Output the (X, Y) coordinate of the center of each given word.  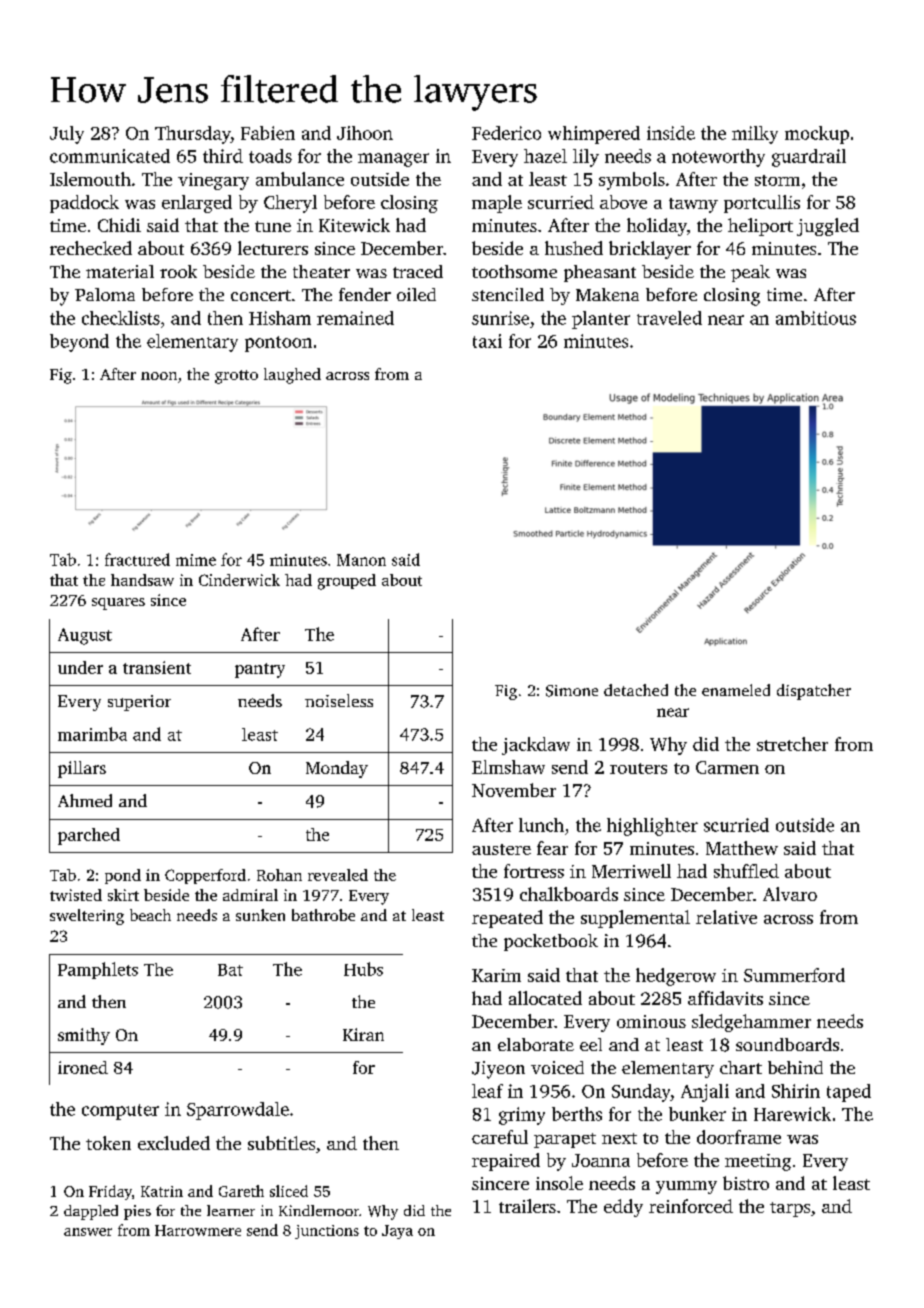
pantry (260, 670)
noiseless (339, 700)
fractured (137, 559)
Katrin (162, 1191)
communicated (110, 156)
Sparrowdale (238, 1111)
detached (636, 690)
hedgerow (676, 977)
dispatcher (814, 692)
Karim (496, 975)
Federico (506, 133)
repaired (506, 1162)
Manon (361, 560)
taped (849, 1093)
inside (671, 133)
